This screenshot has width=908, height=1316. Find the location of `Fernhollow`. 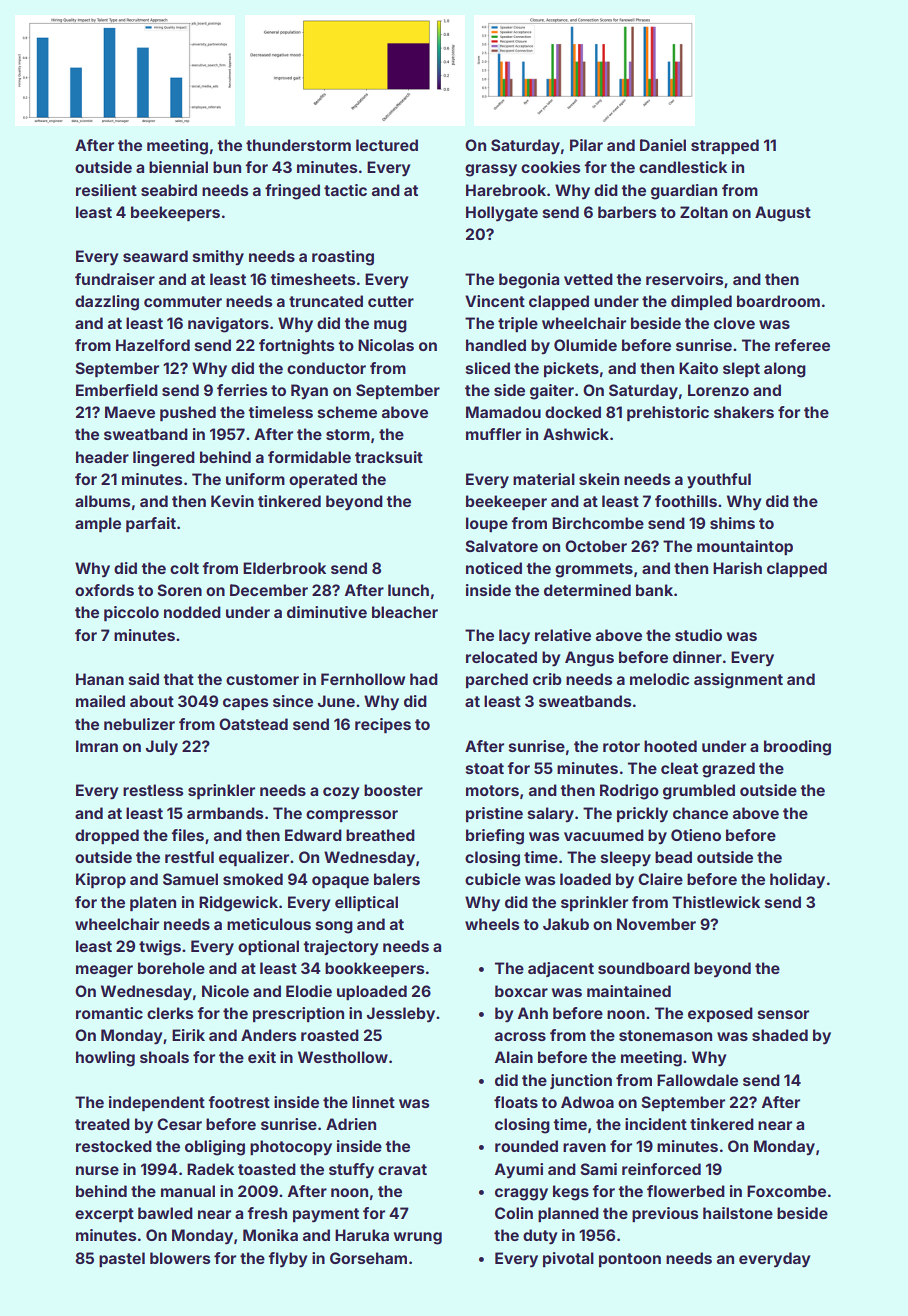

Fernhollow is located at coordinates (363, 679).
